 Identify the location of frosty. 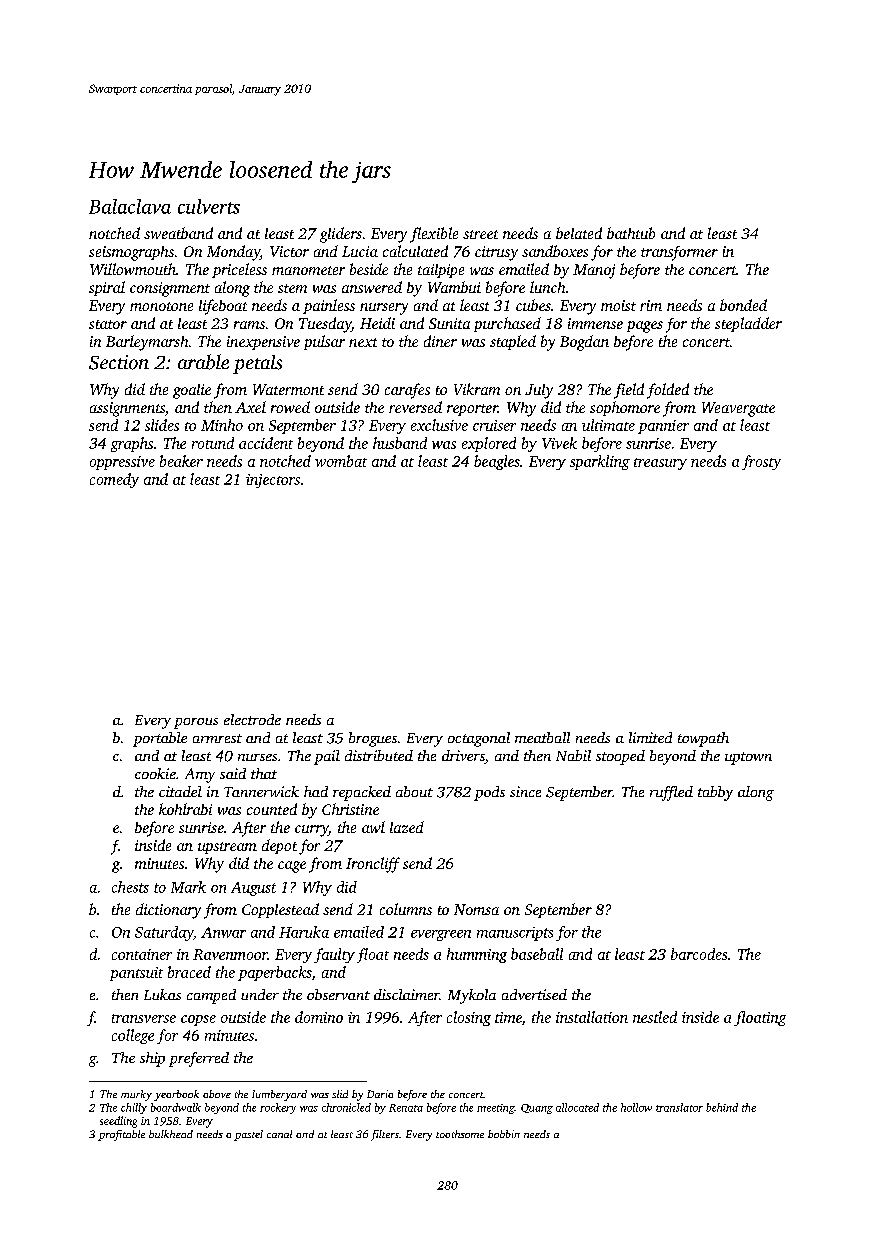
(761, 462).
